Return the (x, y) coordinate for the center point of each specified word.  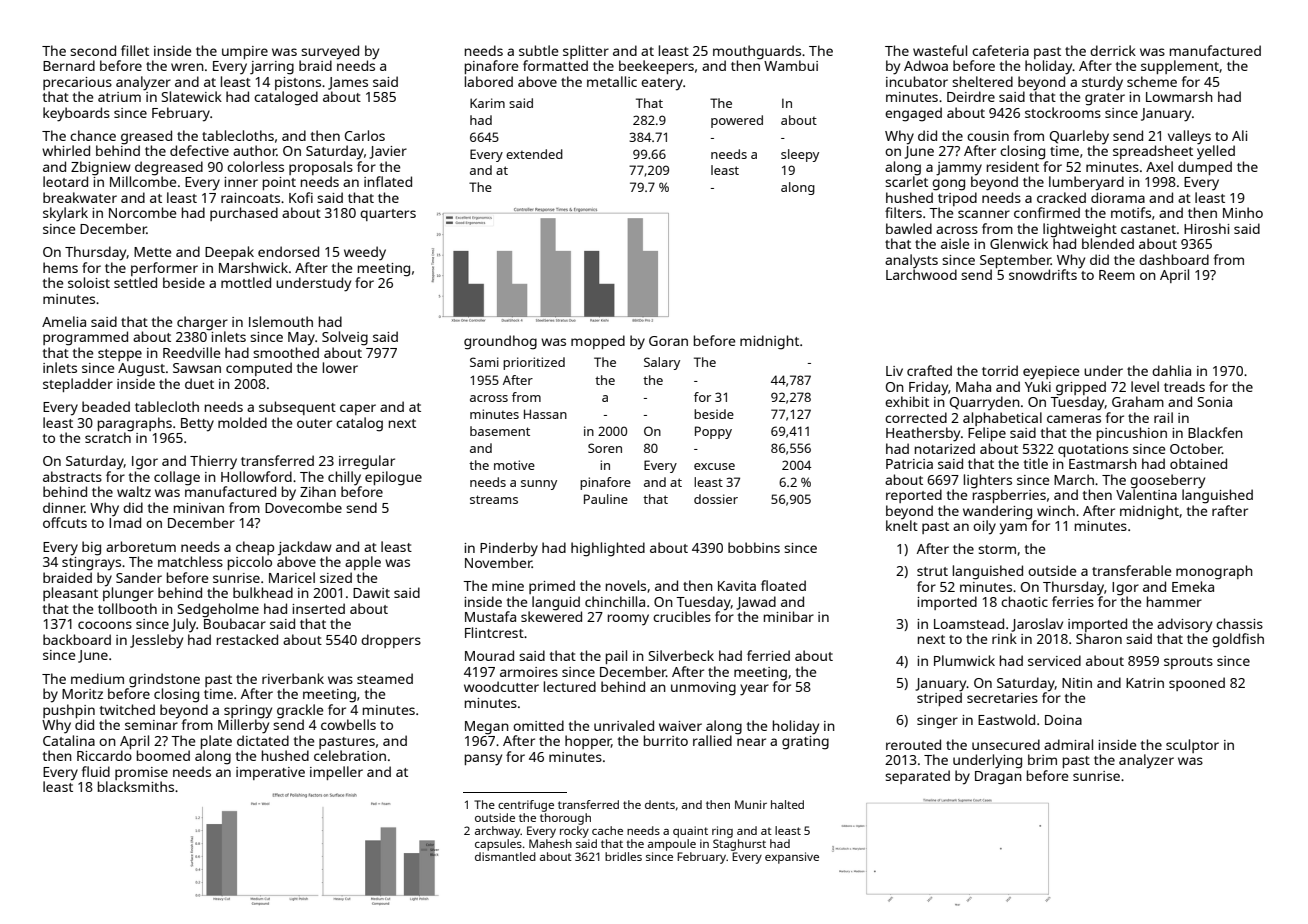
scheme (1152, 81)
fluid (96, 771)
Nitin (1077, 683)
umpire (245, 52)
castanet (1148, 229)
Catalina (69, 740)
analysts (911, 261)
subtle (538, 50)
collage (177, 478)
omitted (538, 725)
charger (202, 323)
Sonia (1215, 402)
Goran (668, 341)
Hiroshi (1206, 228)
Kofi (301, 197)
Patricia (909, 464)
